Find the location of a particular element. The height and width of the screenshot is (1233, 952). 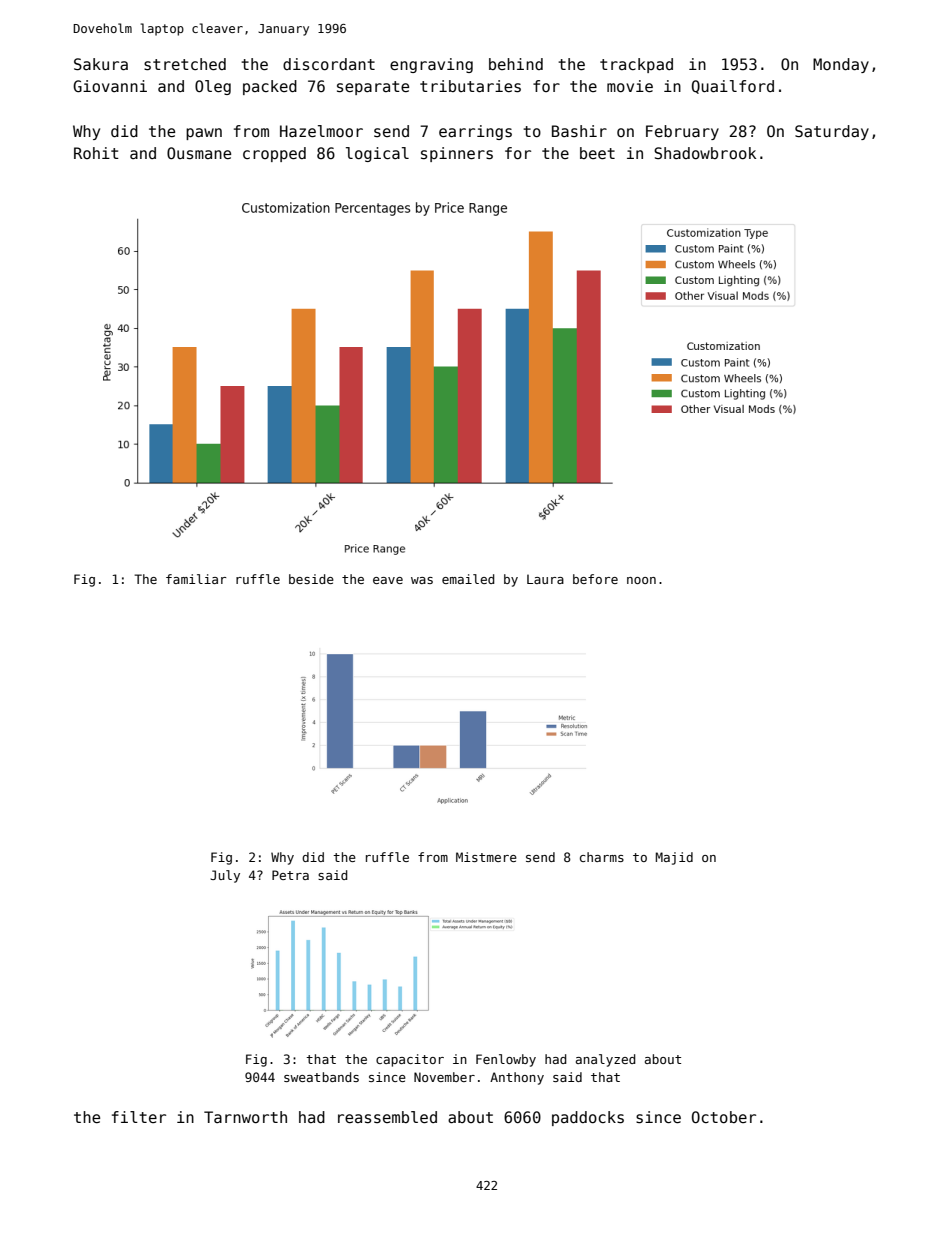

Quailford is located at coordinates (733, 87).
